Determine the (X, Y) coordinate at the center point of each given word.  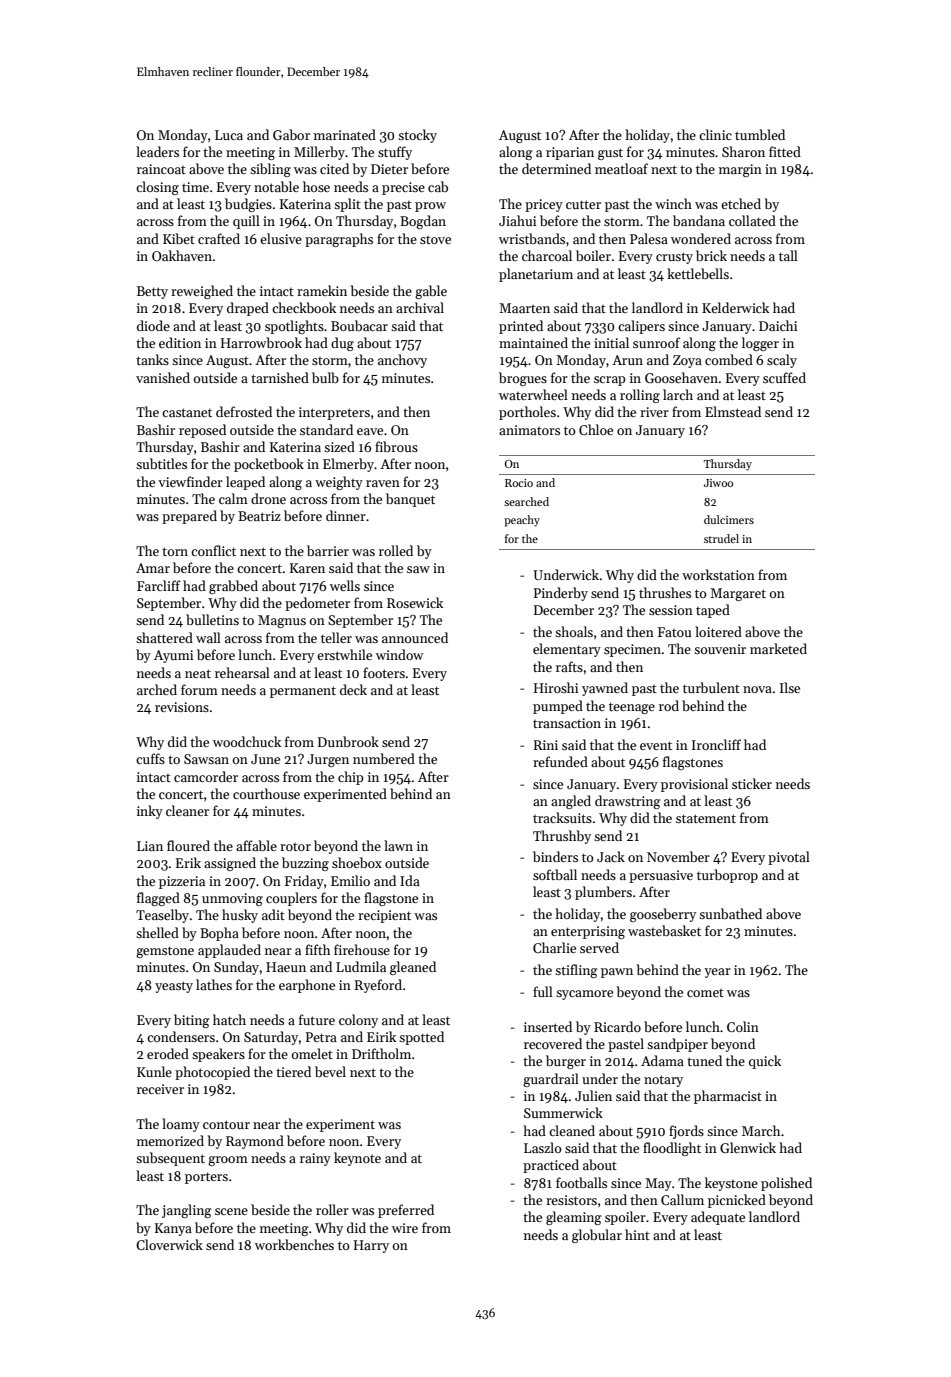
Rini (546, 745)
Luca (229, 135)
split (347, 205)
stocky (417, 136)
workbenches (294, 1244)
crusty (674, 258)
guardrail (551, 1080)
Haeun (286, 967)
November (678, 856)
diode (153, 325)
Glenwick (748, 1147)
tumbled (760, 134)
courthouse (266, 793)
